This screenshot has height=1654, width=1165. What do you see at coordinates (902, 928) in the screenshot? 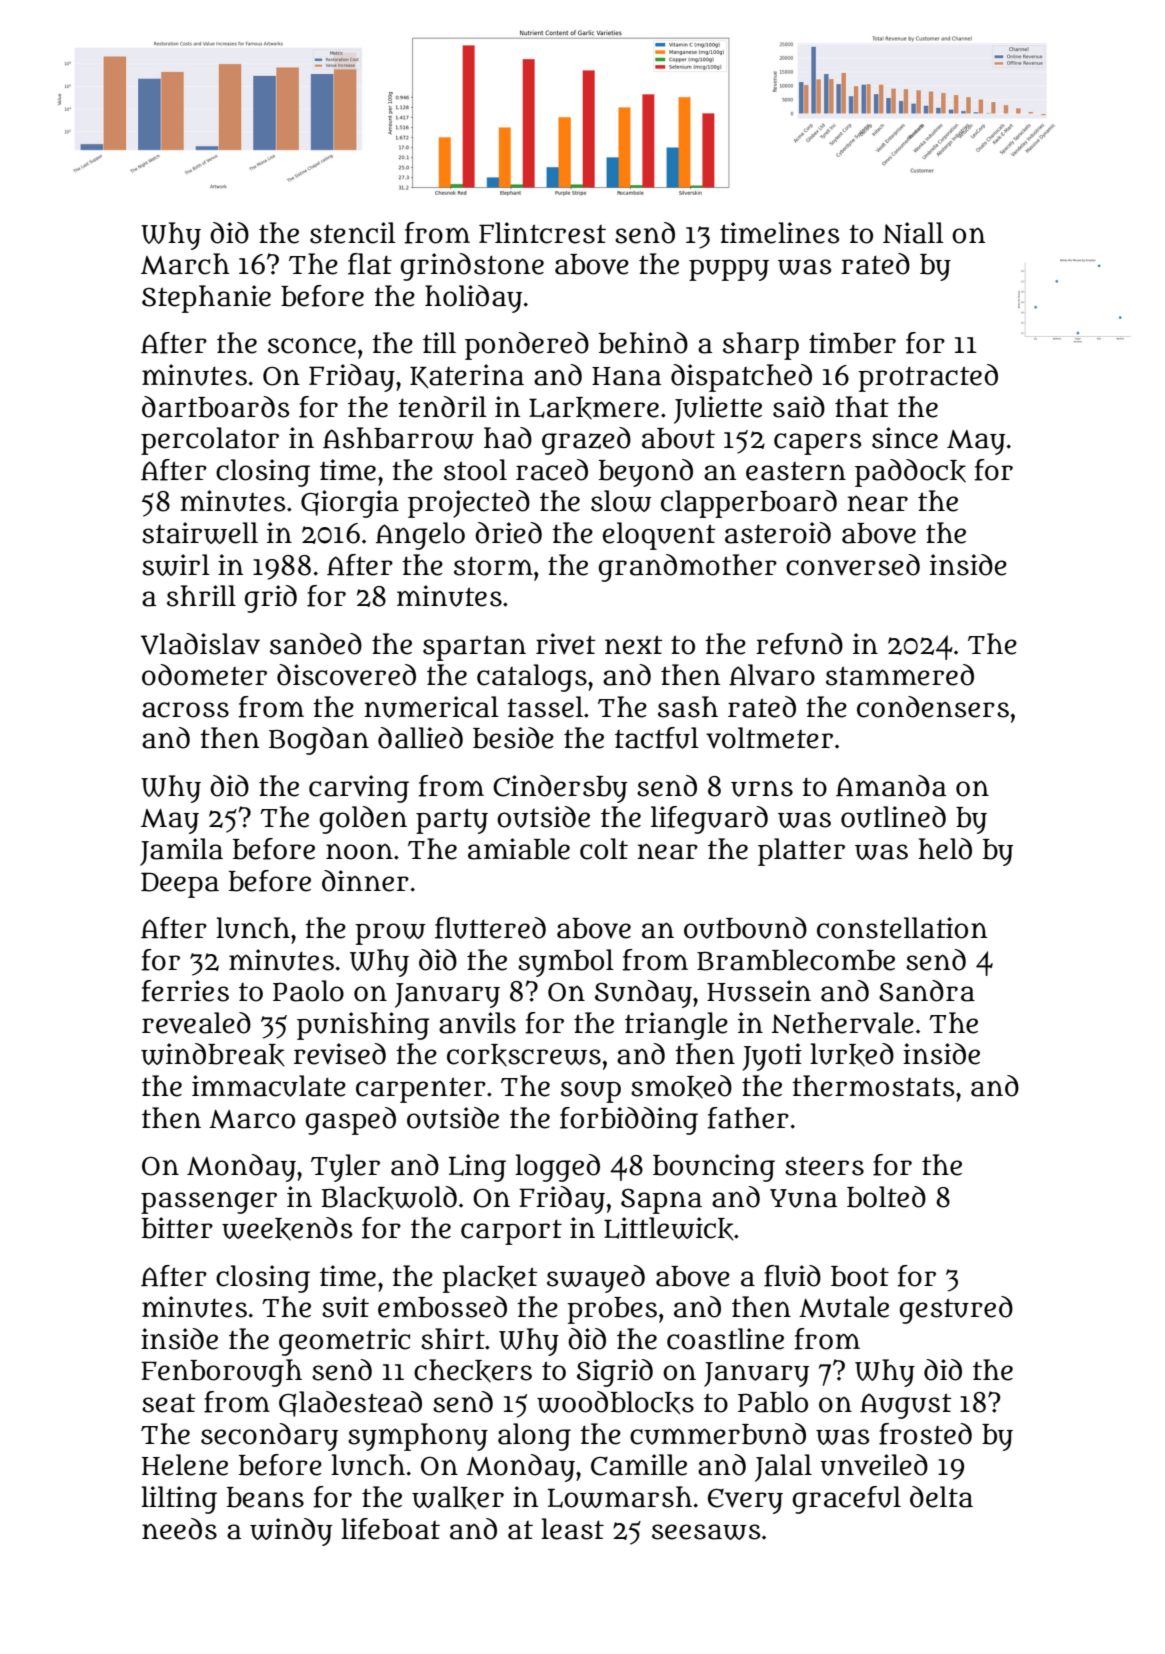
I see `constellation` at bounding box center [902, 928].
